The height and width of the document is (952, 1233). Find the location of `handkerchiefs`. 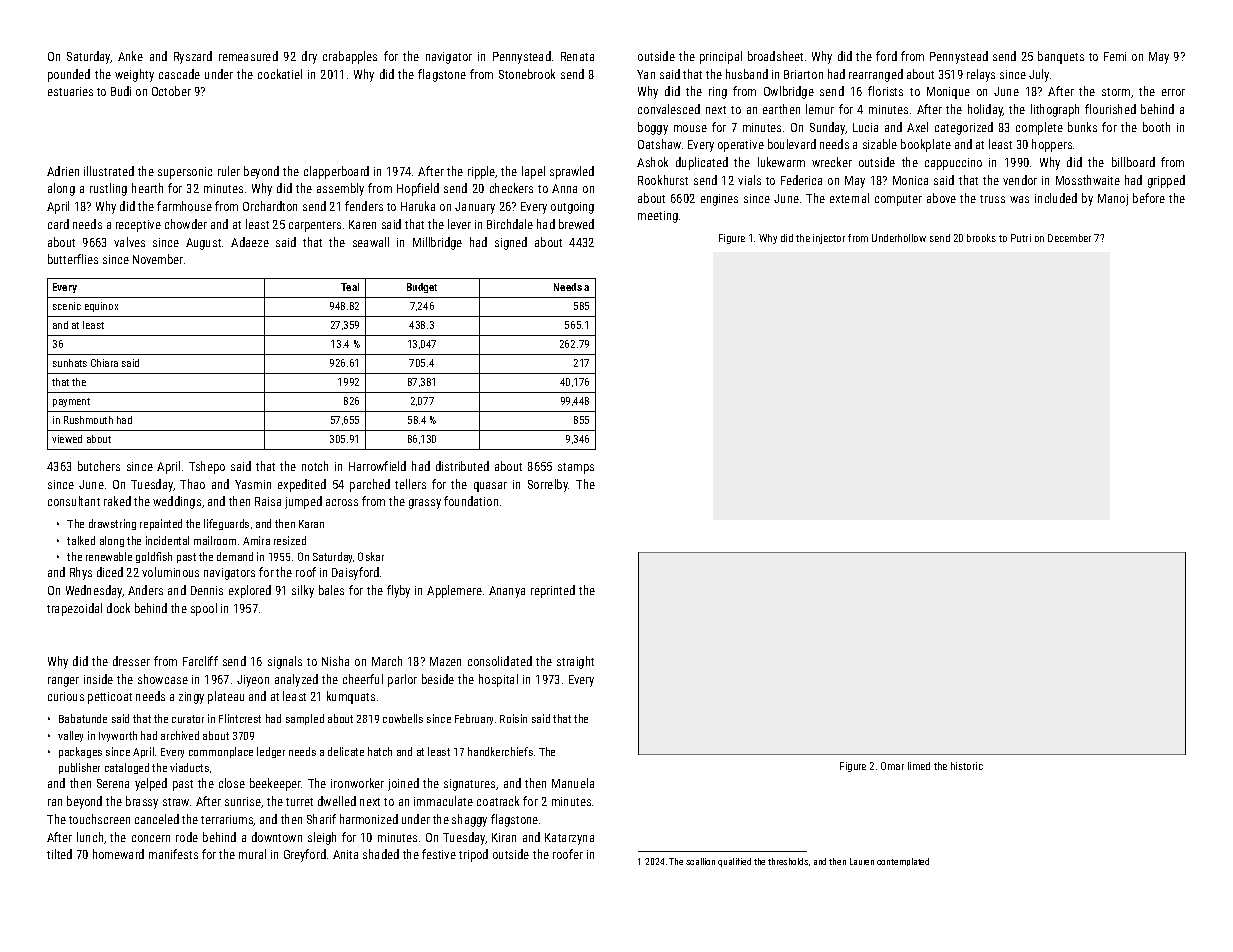

handkerchiefs is located at coordinates (500, 751).
